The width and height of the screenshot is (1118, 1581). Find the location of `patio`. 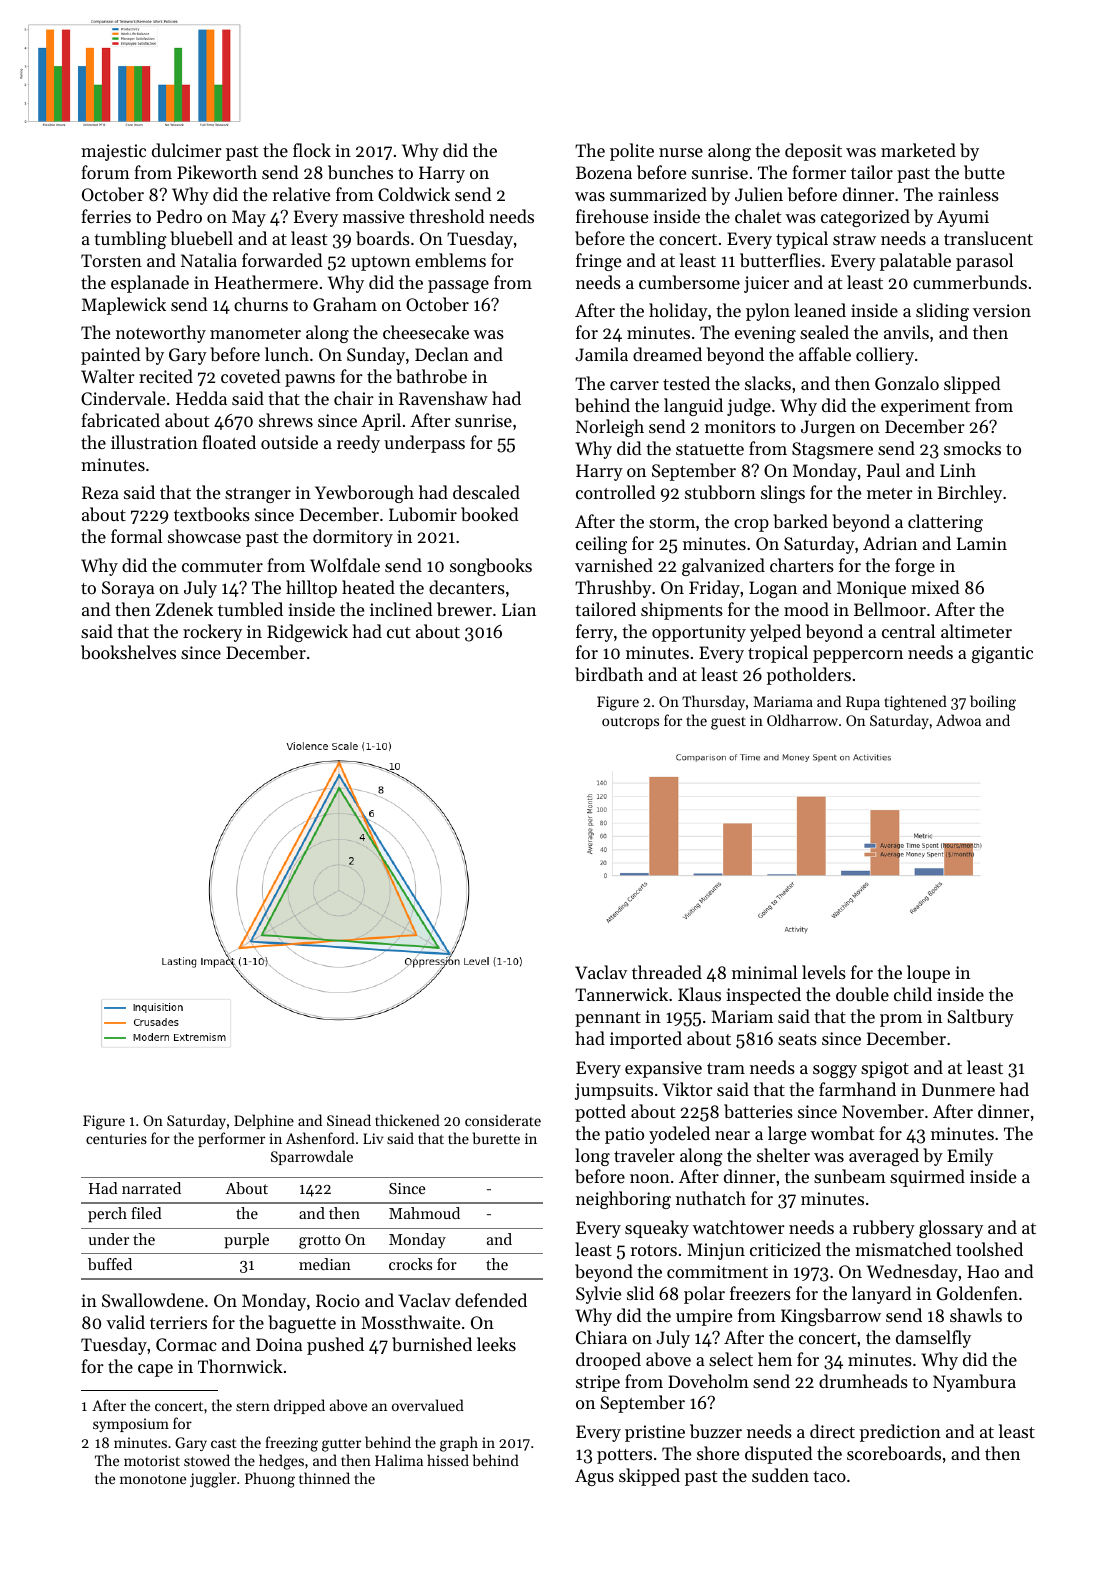

patio is located at coordinates (624, 1135).
